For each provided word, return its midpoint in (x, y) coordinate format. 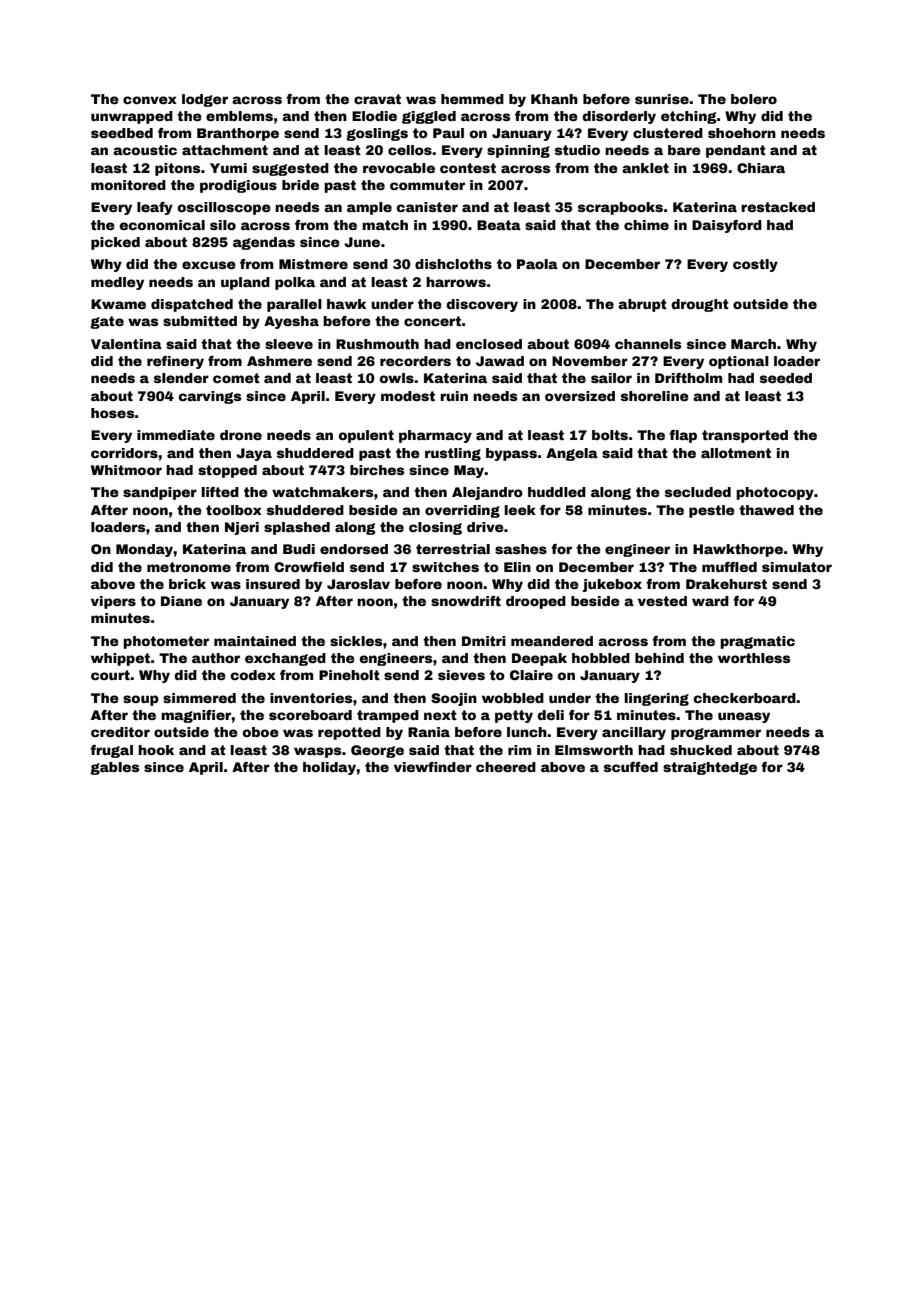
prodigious (238, 186)
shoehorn (742, 133)
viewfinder (433, 767)
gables (114, 768)
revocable (399, 168)
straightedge (710, 768)
